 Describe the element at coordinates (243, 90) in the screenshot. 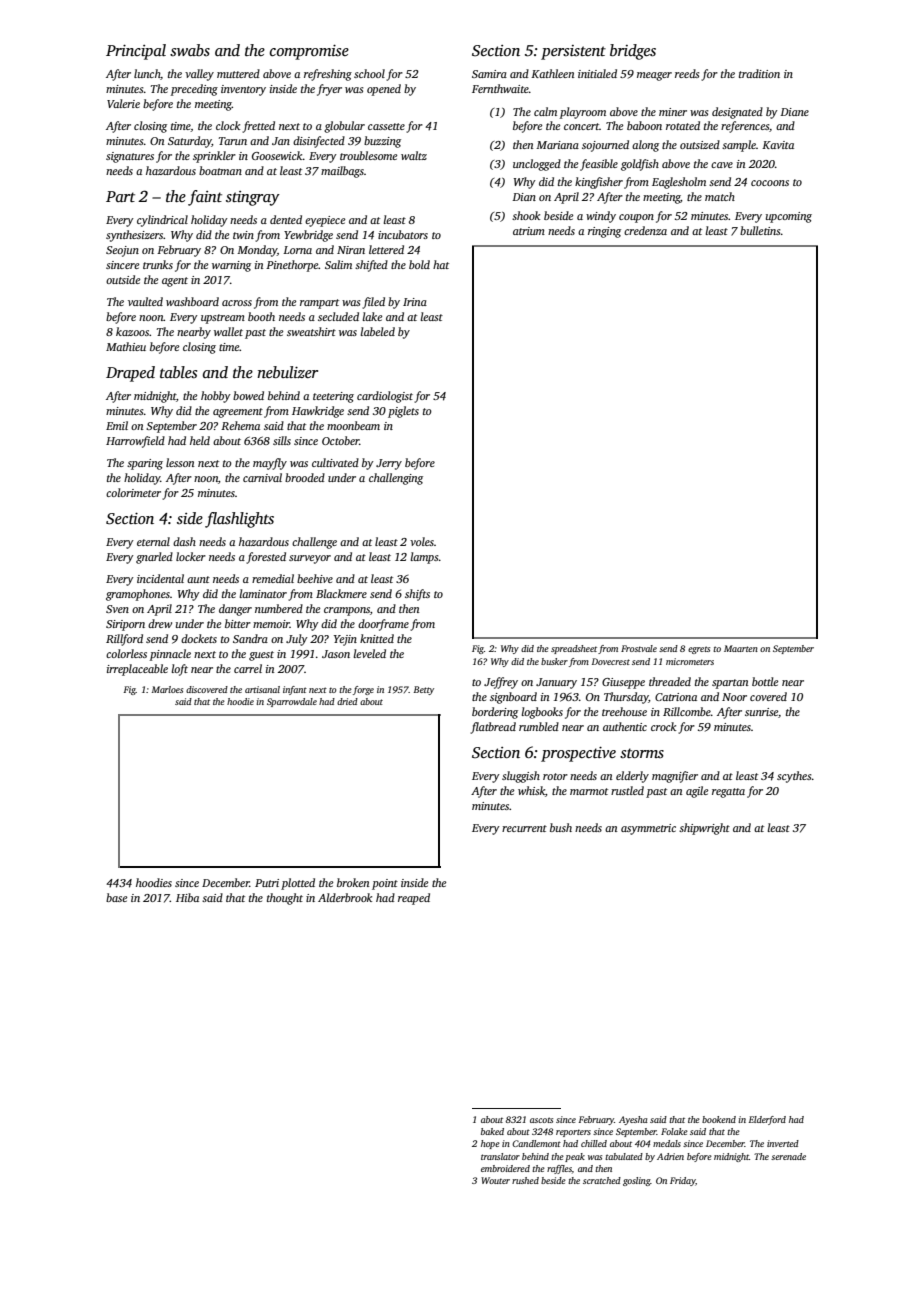

I see `inventory` at that location.
